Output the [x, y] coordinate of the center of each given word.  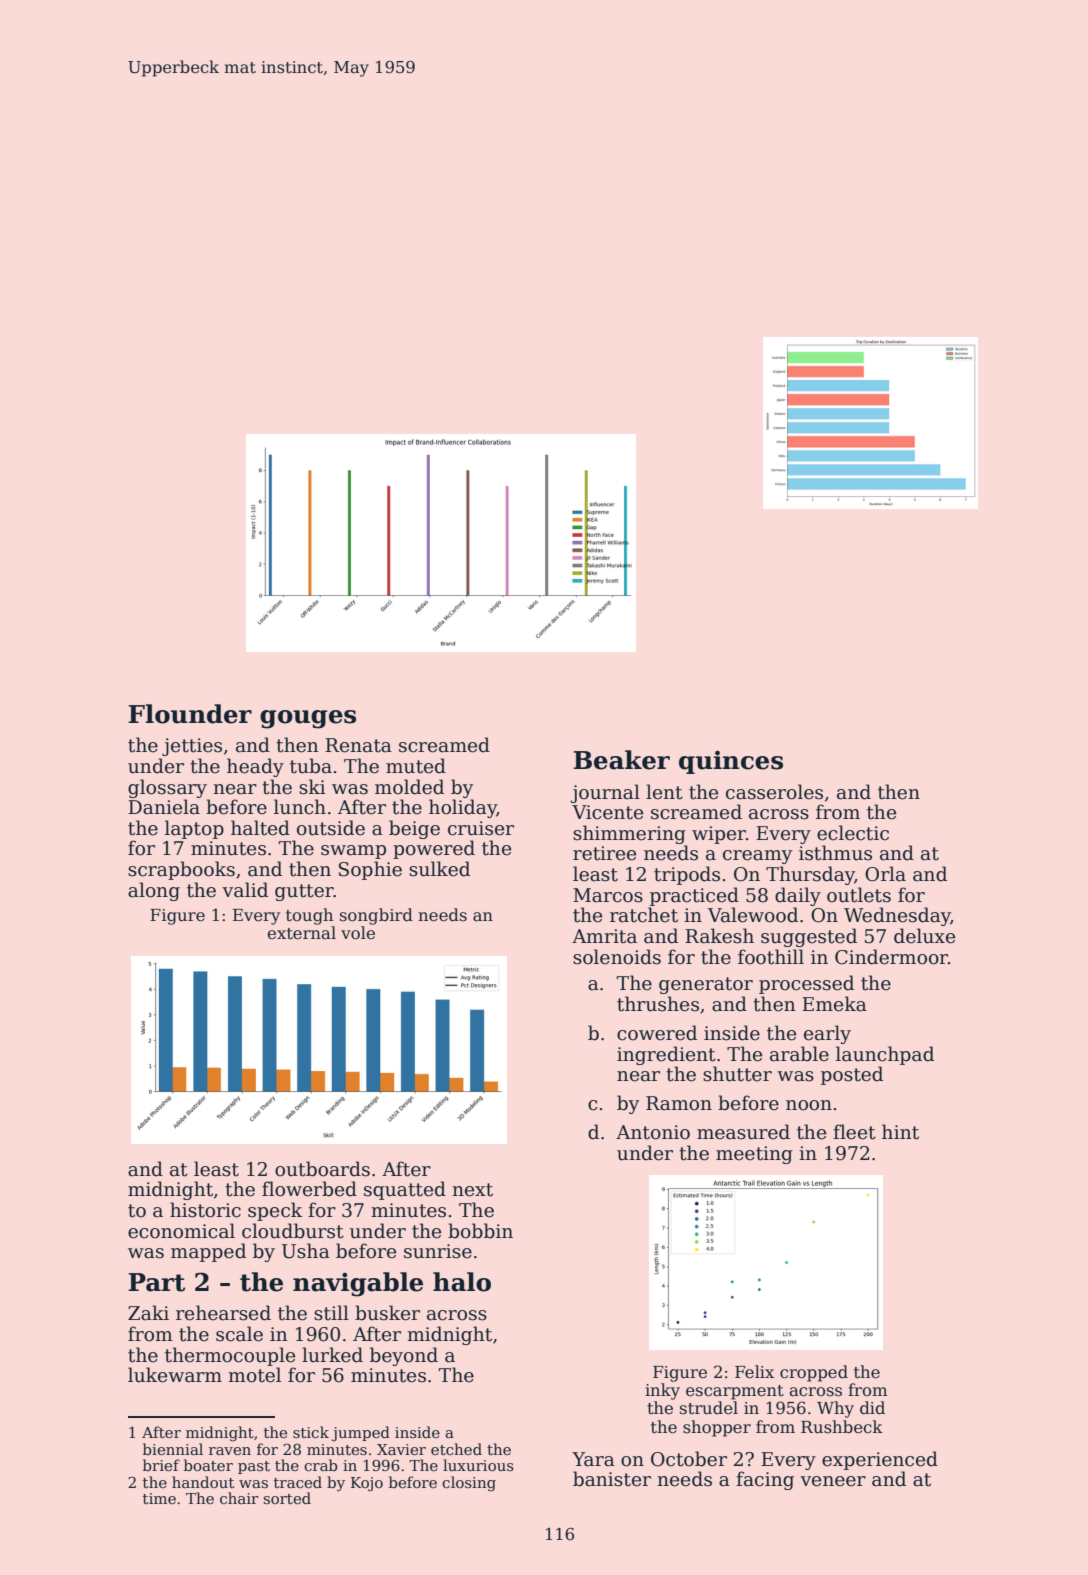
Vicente [607, 812]
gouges [308, 719]
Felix [754, 1372]
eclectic [853, 833]
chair [239, 1498]
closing [469, 1484]
